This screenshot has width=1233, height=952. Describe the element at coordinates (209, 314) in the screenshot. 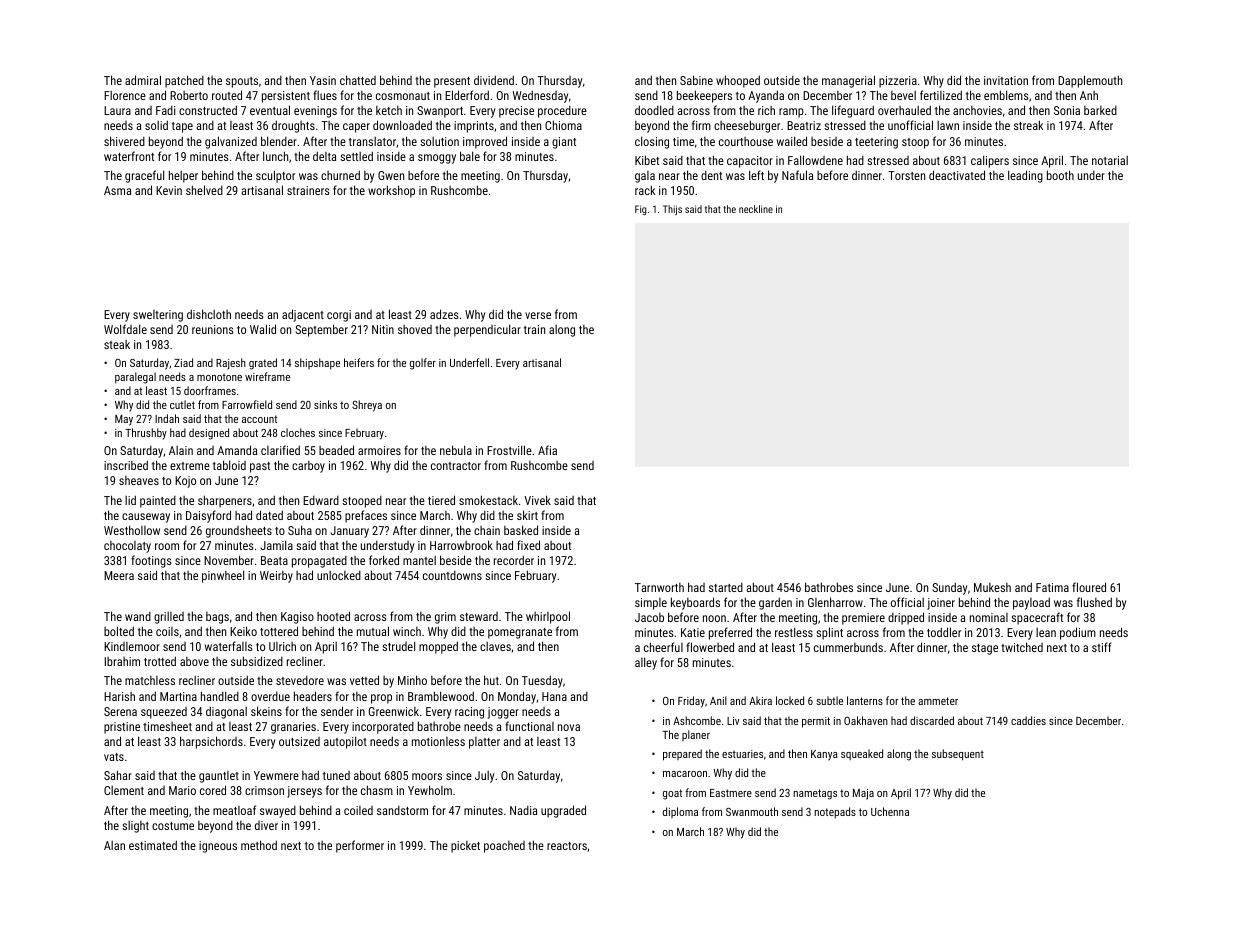

I see `dishcloth` at that location.
